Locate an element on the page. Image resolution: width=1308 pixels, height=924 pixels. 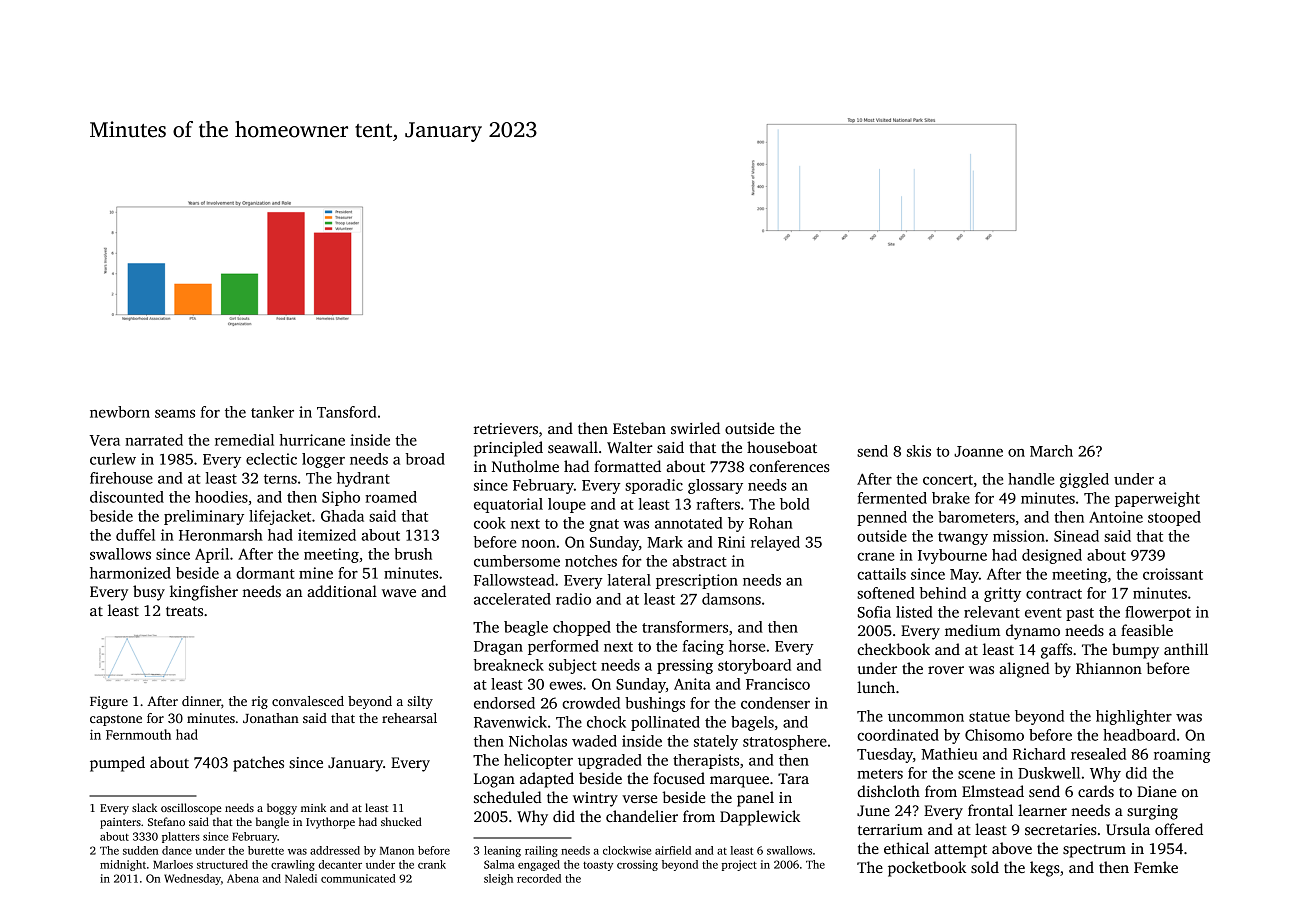
shucked is located at coordinates (401, 821).
